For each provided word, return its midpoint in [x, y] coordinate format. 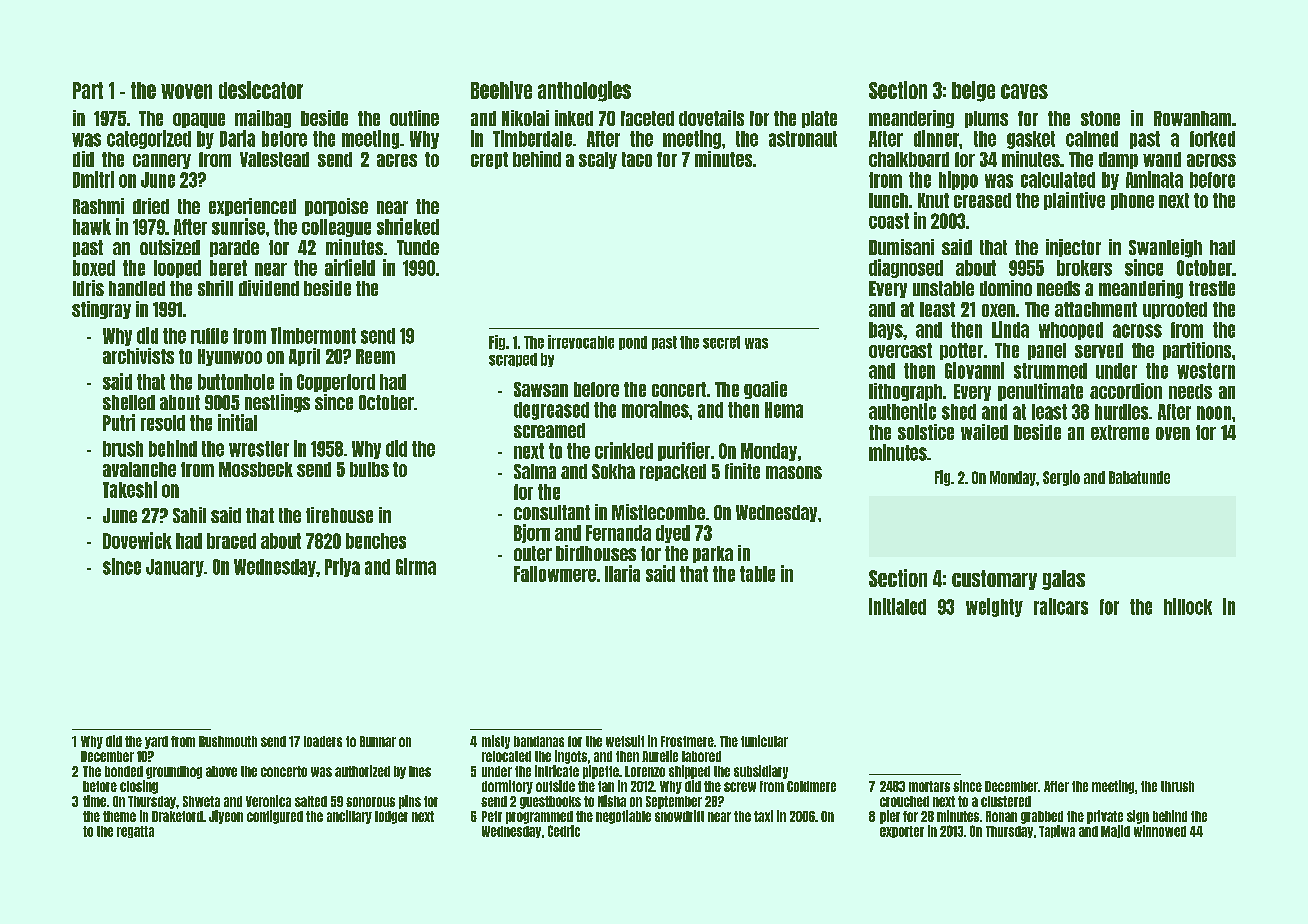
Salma [535, 471]
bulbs [369, 469]
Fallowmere [555, 574]
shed [959, 412]
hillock [1188, 606]
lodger [391, 817]
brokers [1084, 268]
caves [1024, 91]
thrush [1177, 786]
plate [819, 119]
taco [637, 159]
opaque [199, 120]
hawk [92, 227]
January [175, 568]
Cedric [564, 831]
